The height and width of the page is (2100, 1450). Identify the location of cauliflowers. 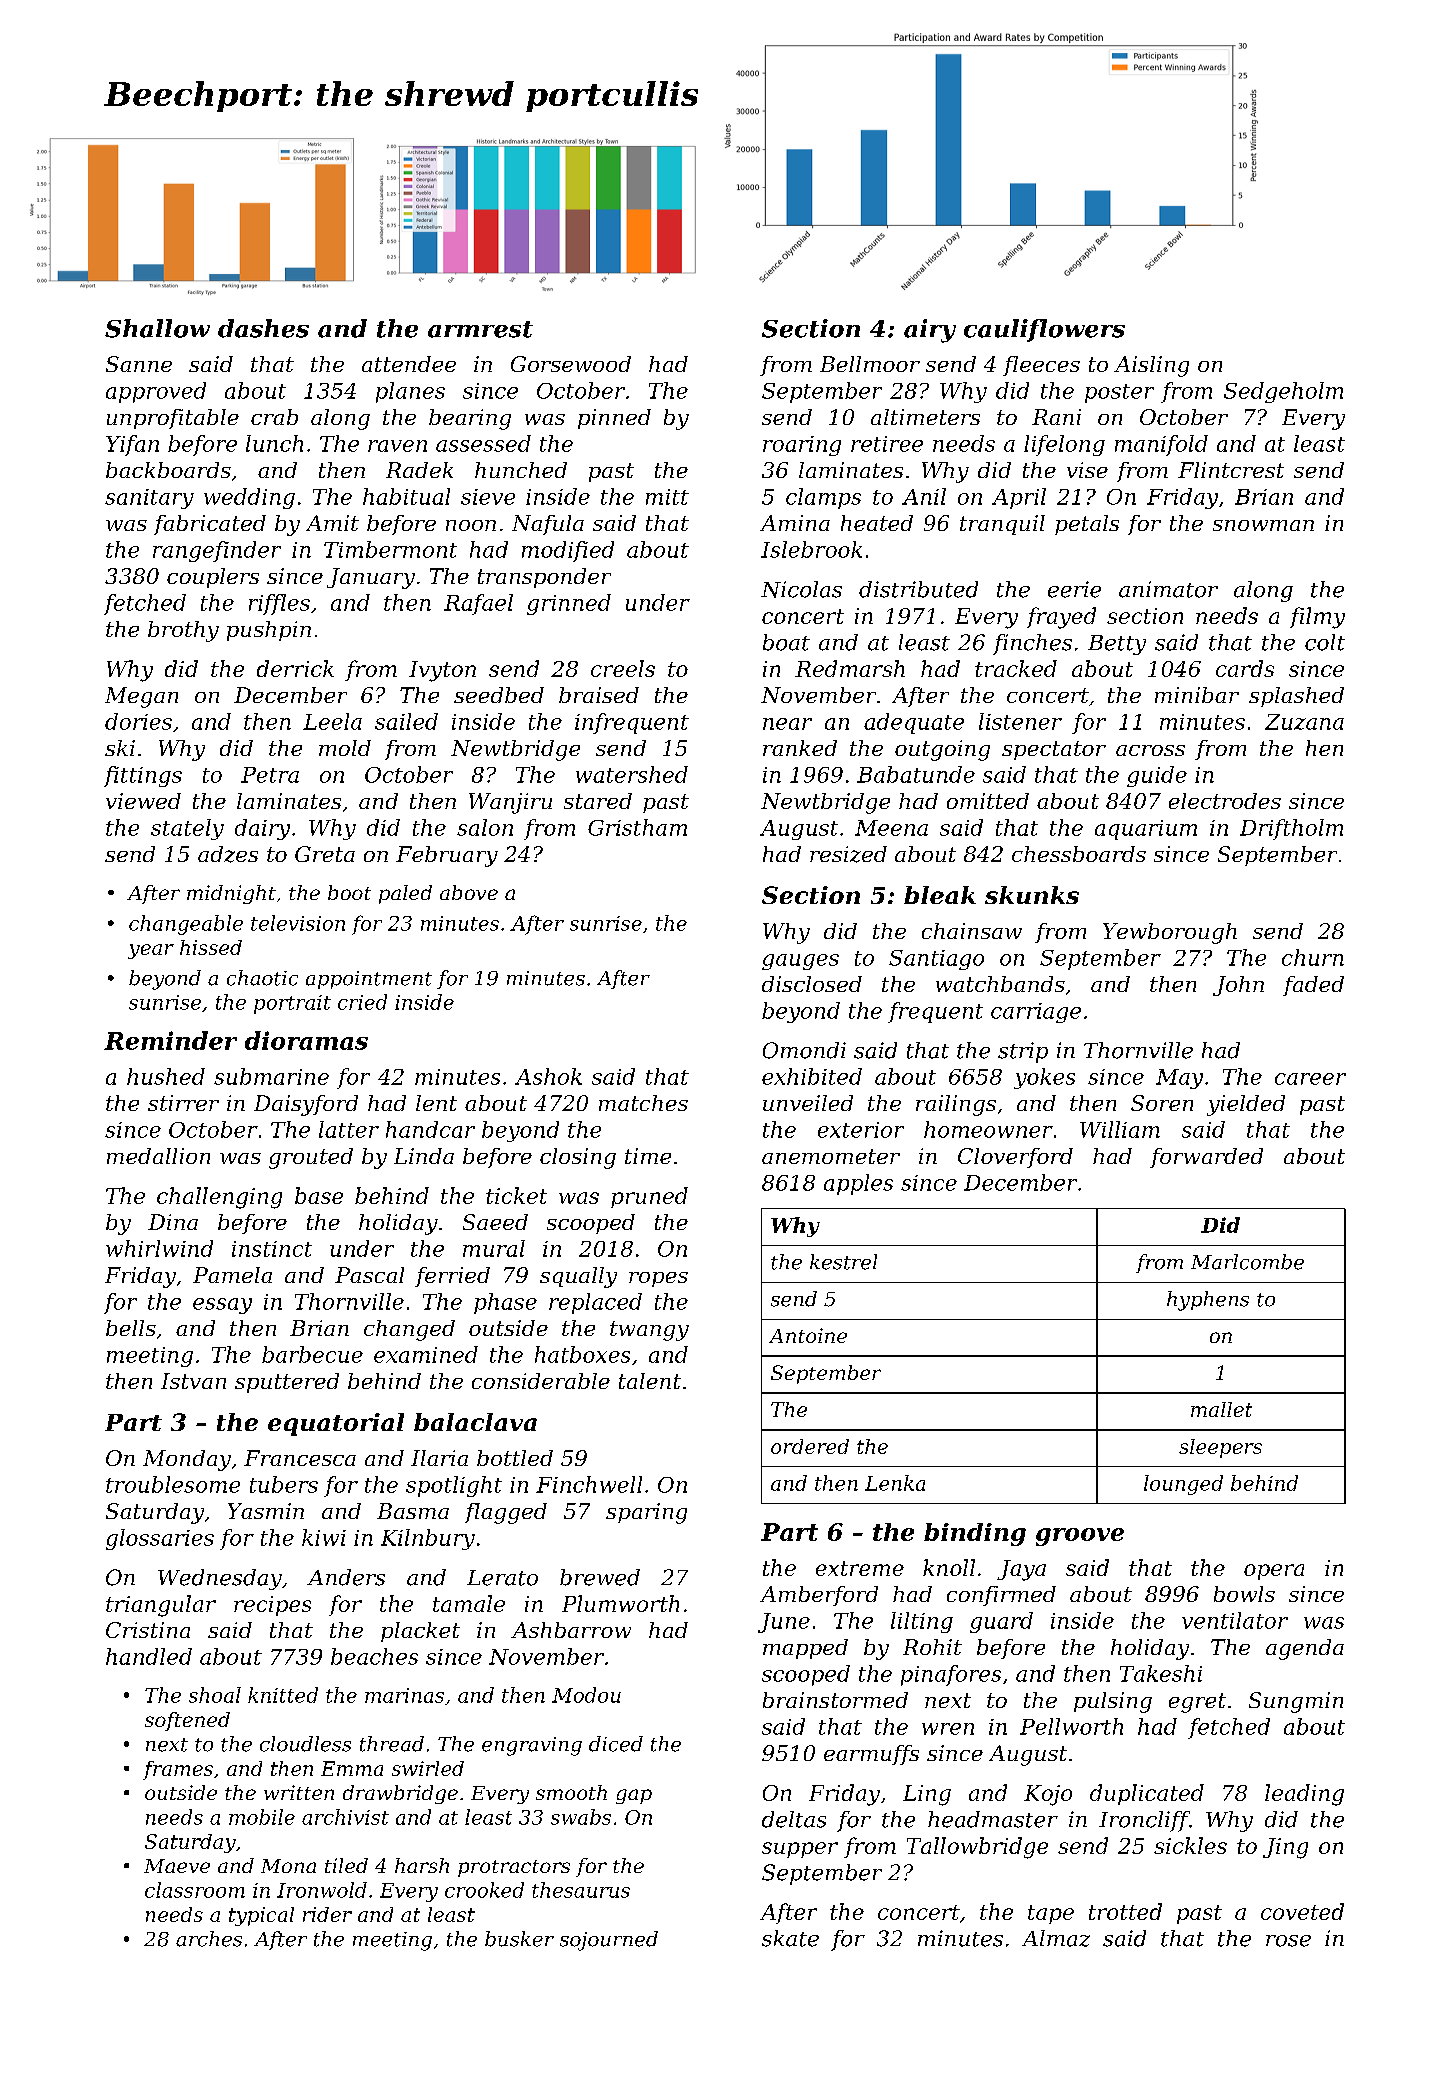
(1044, 330).
